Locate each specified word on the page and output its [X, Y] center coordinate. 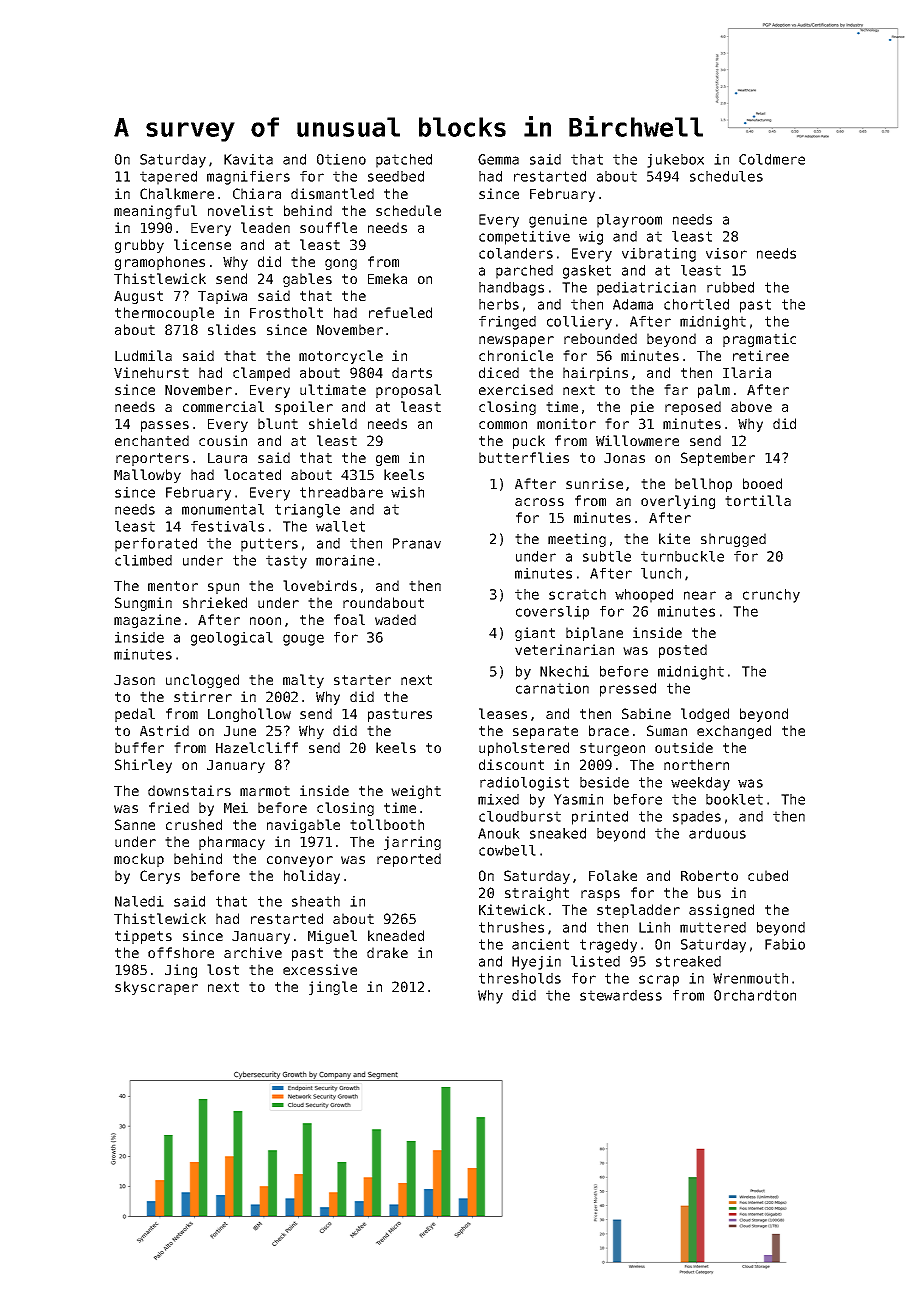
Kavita [248, 159]
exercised [516, 389]
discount [511, 764]
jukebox [675, 161]
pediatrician [646, 289]
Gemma [498, 159]
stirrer [203, 696]
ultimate [333, 389]
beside [604, 782]
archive [253, 952]
